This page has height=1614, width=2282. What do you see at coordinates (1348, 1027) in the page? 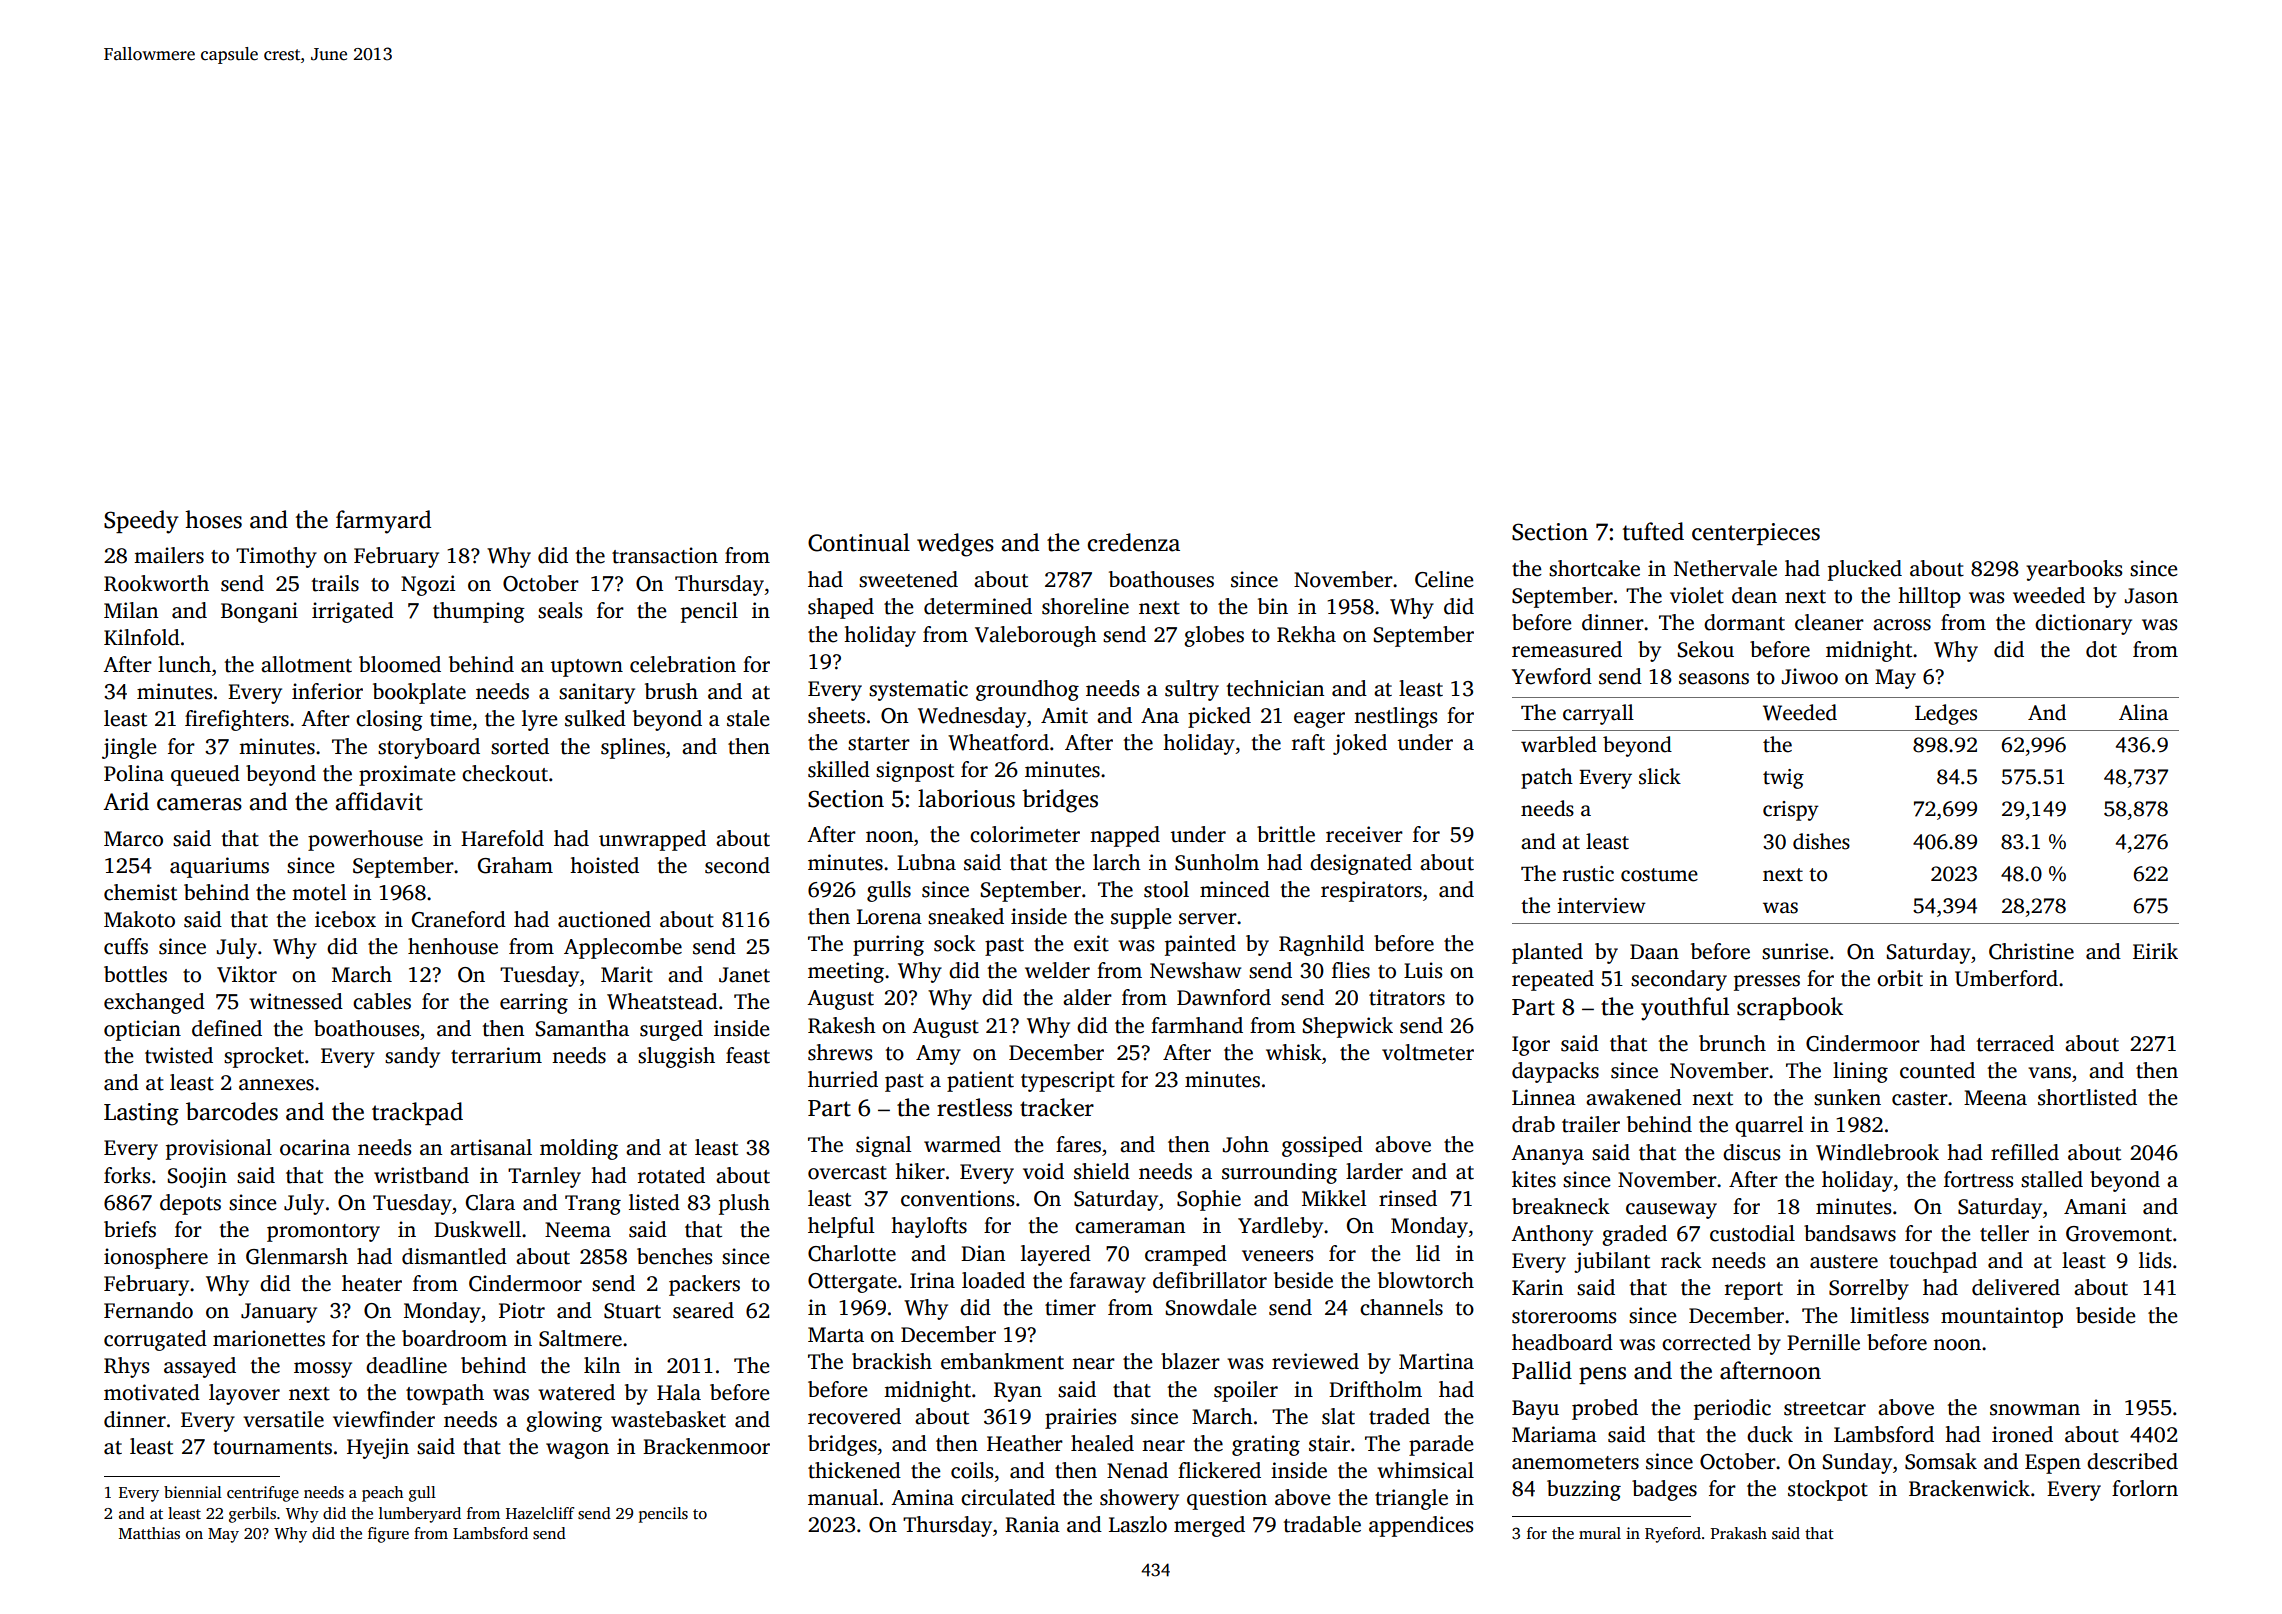
I see `Shepwick` at bounding box center [1348, 1027].
